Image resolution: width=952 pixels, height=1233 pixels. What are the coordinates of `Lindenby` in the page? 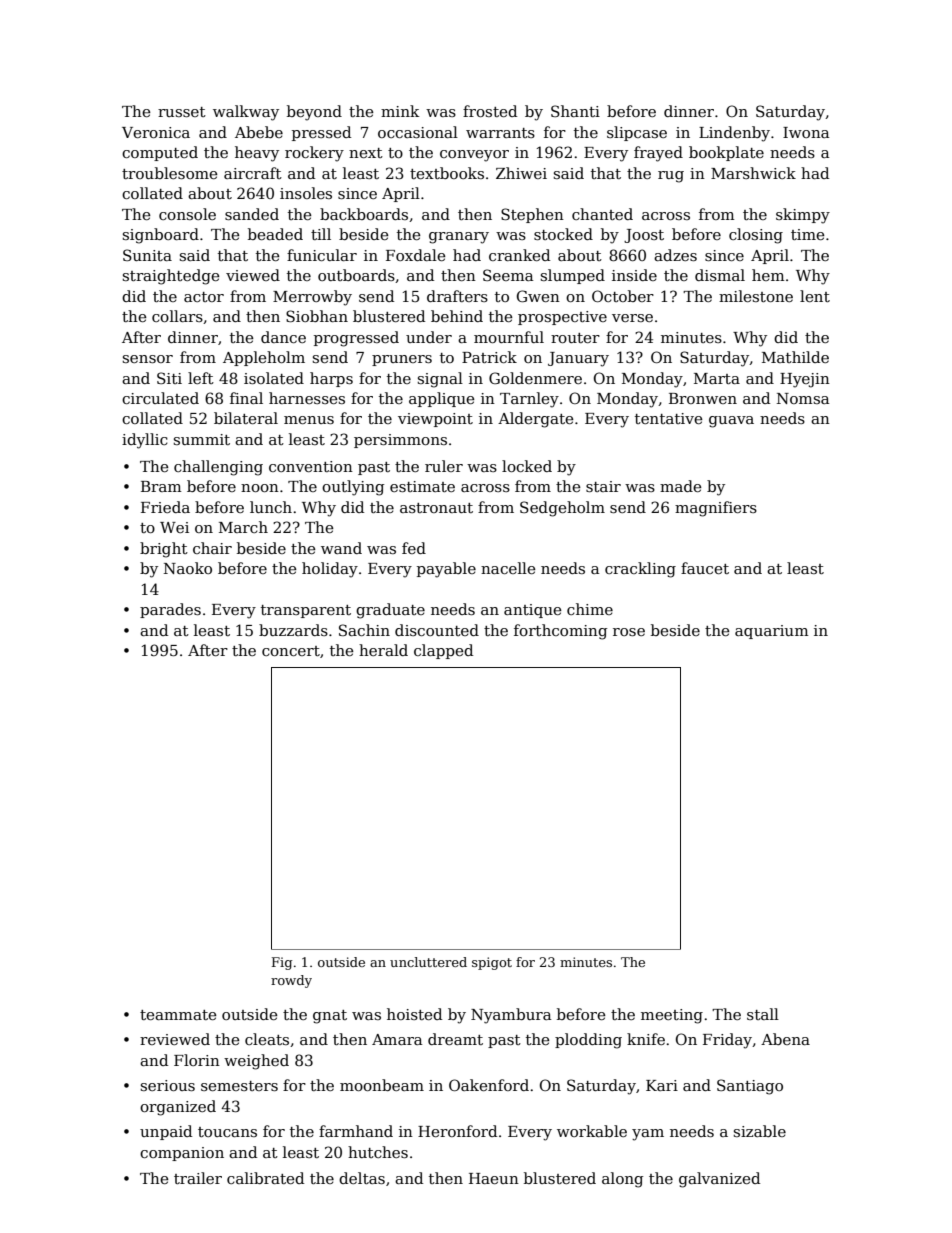 It's located at (734, 134).
